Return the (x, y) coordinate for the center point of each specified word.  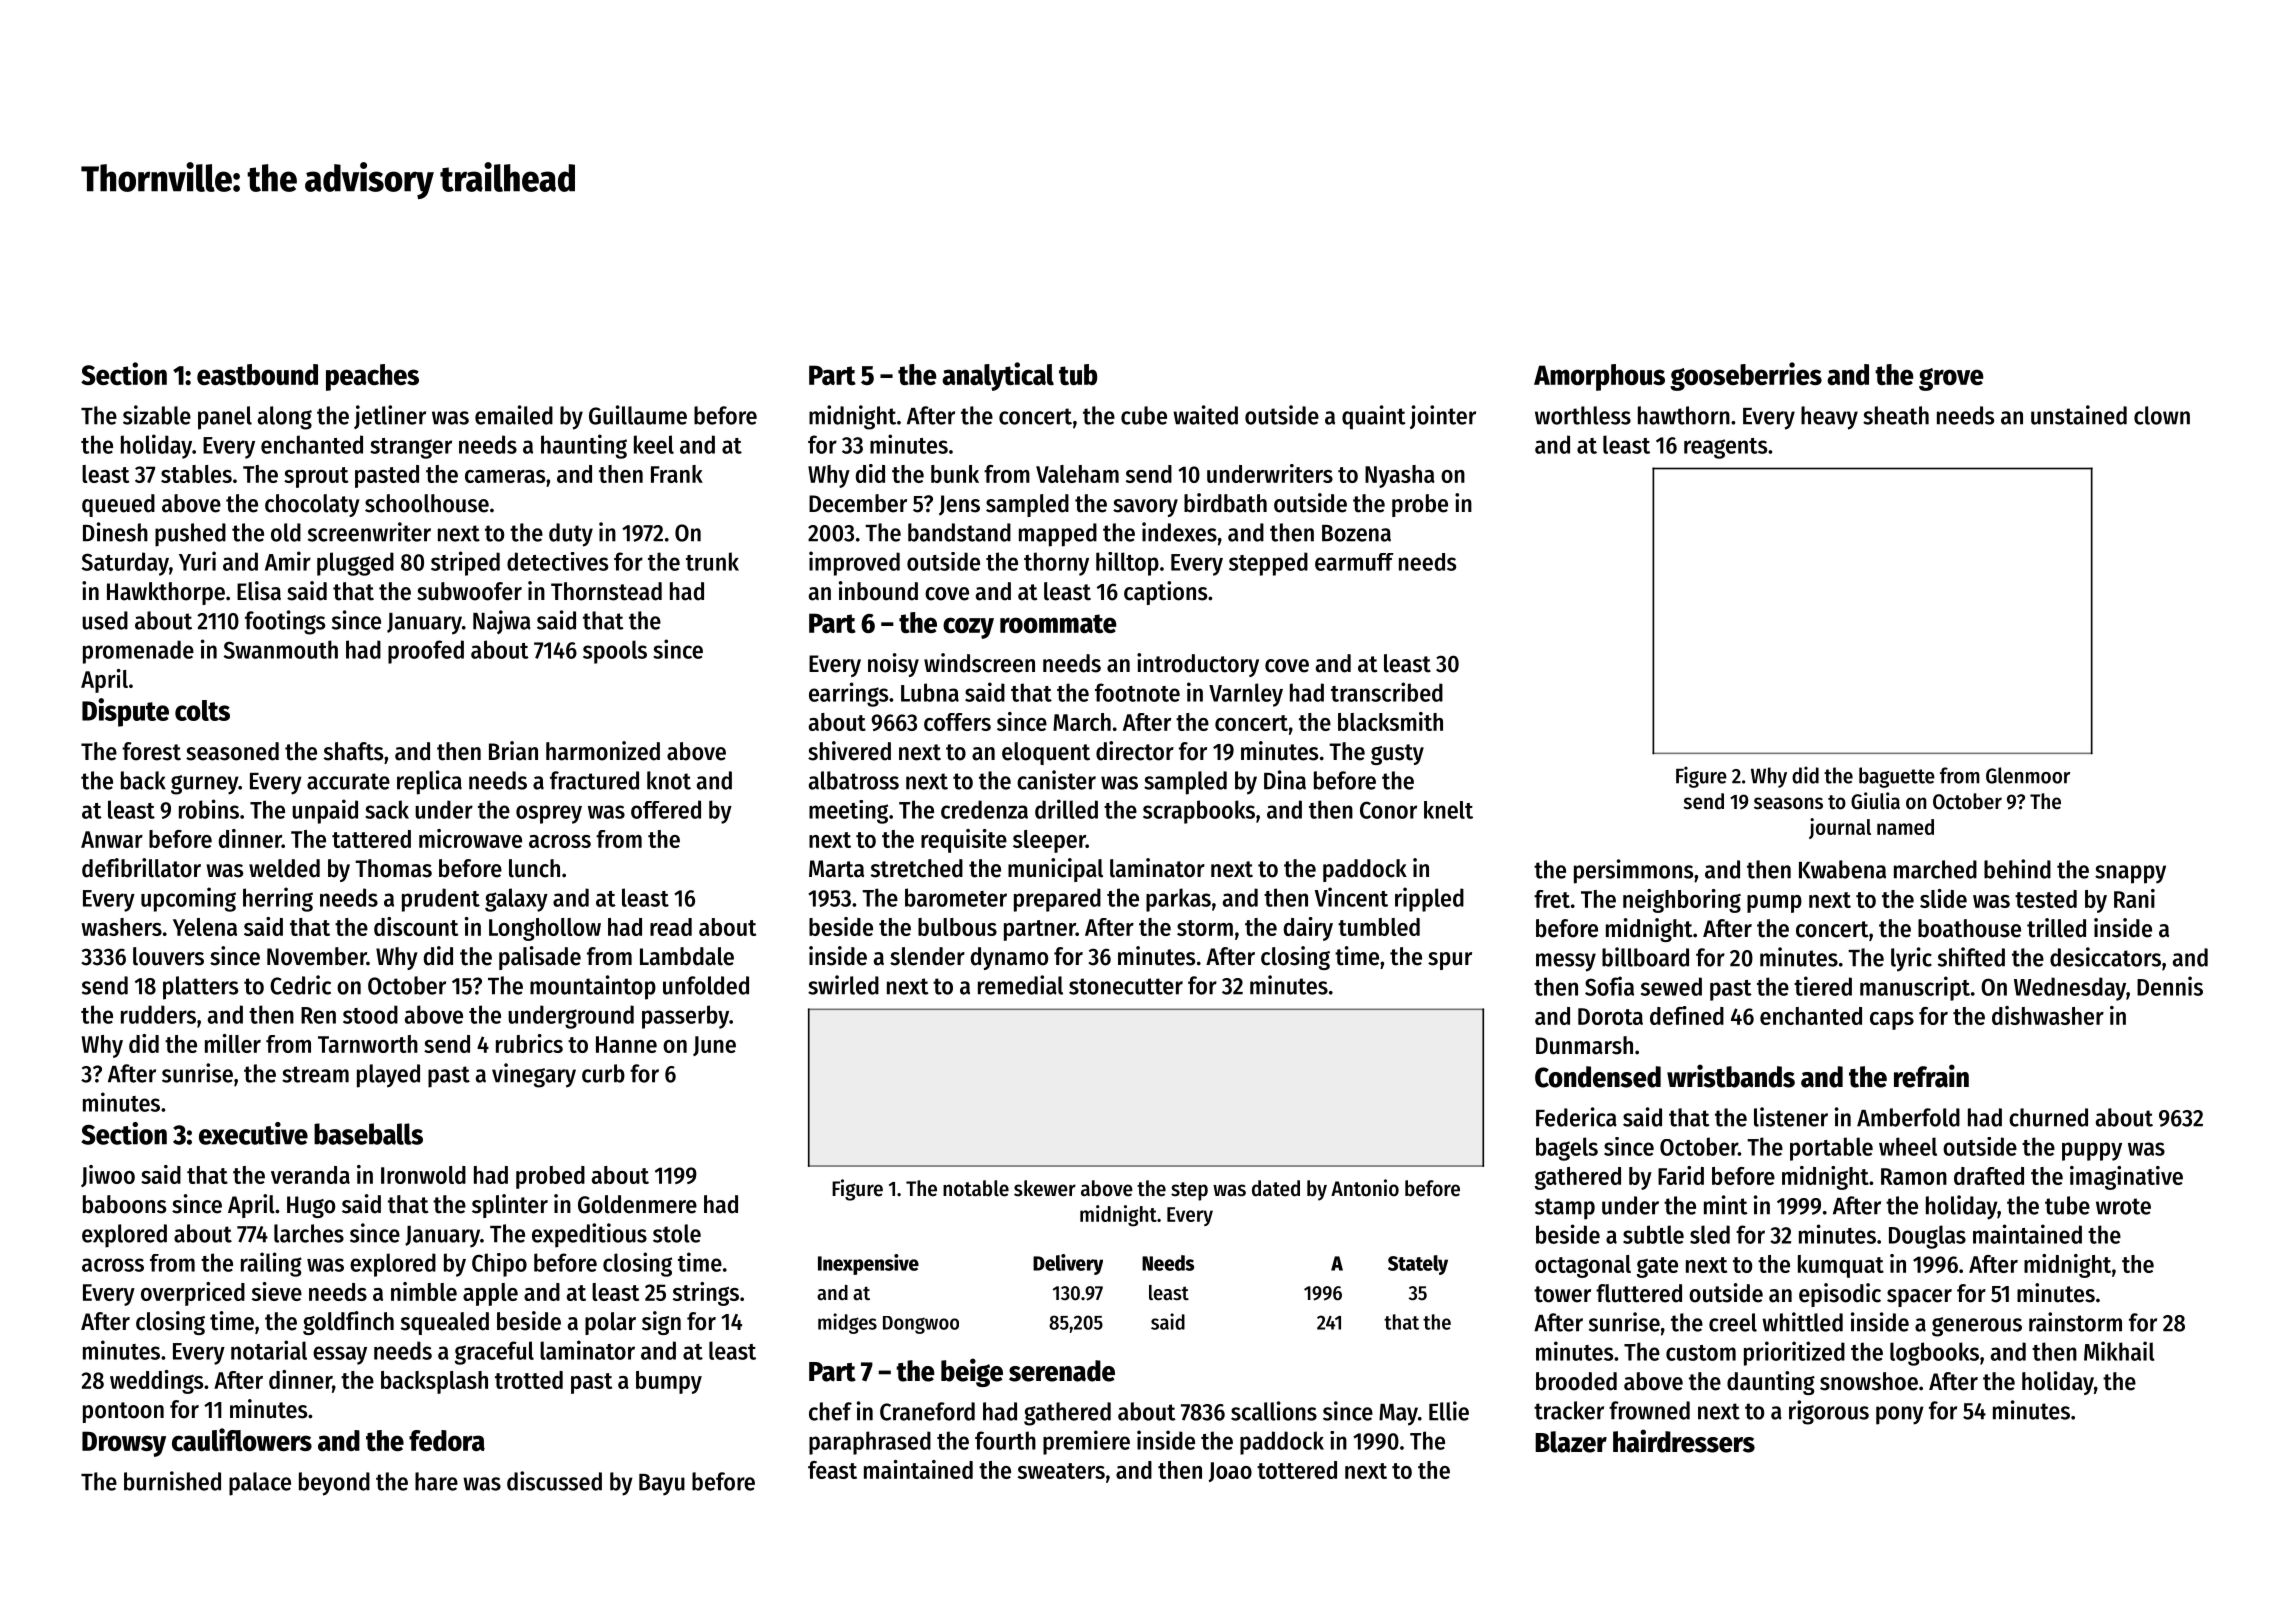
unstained (2079, 415)
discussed (554, 1481)
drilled (1066, 809)
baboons (124, 1204)
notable (976, 1188)
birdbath (1225, 503)
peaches (372, 377)
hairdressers (1684, 1441)
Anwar (112, 839)
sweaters (1061, 1471)
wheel (1908, 1146)
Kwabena (1842, 869)
